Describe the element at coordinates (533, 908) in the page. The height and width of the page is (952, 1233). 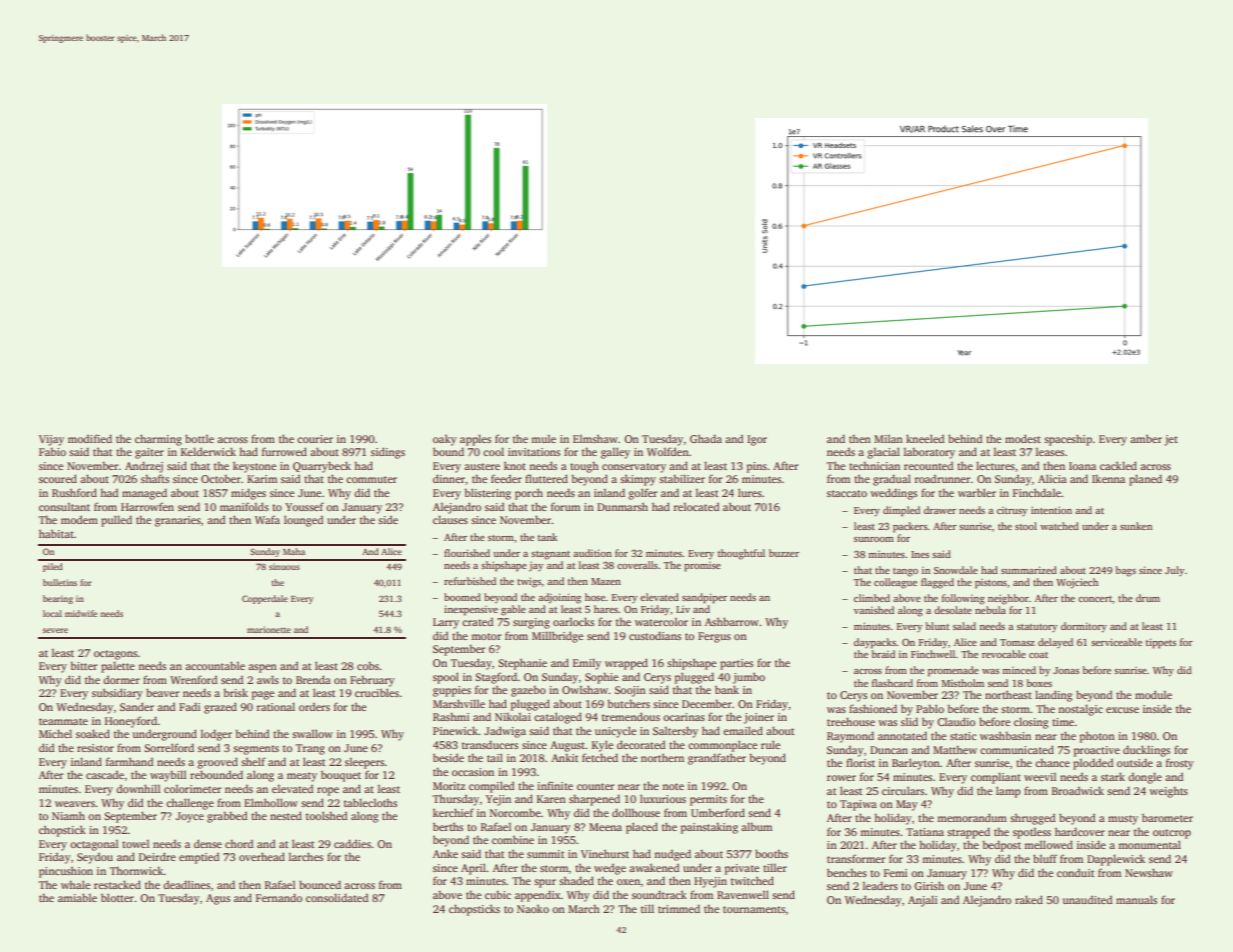
I see `Naoko` at that location.
